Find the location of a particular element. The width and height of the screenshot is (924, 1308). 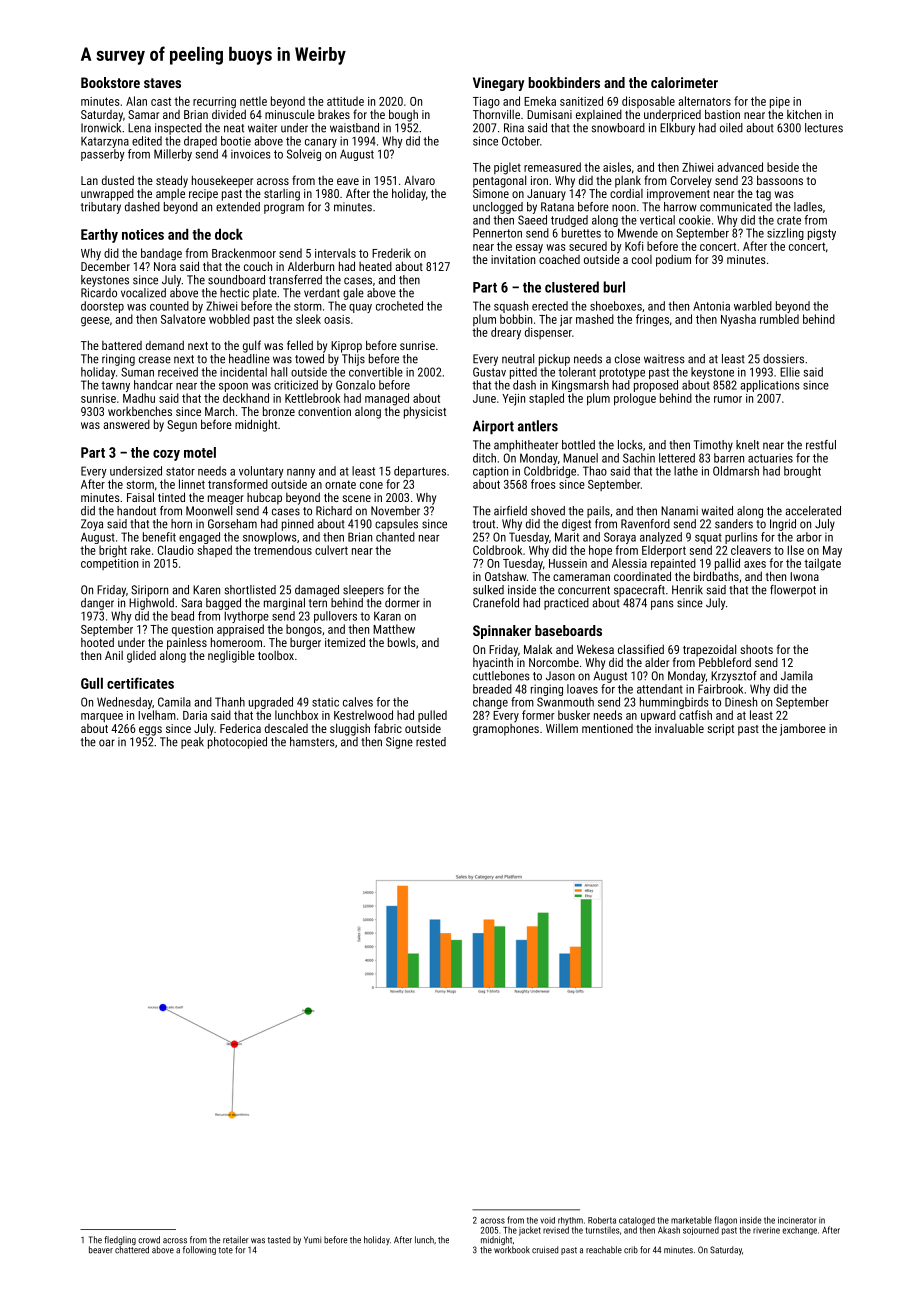

gramophones is located at coordinates (506, 730).
